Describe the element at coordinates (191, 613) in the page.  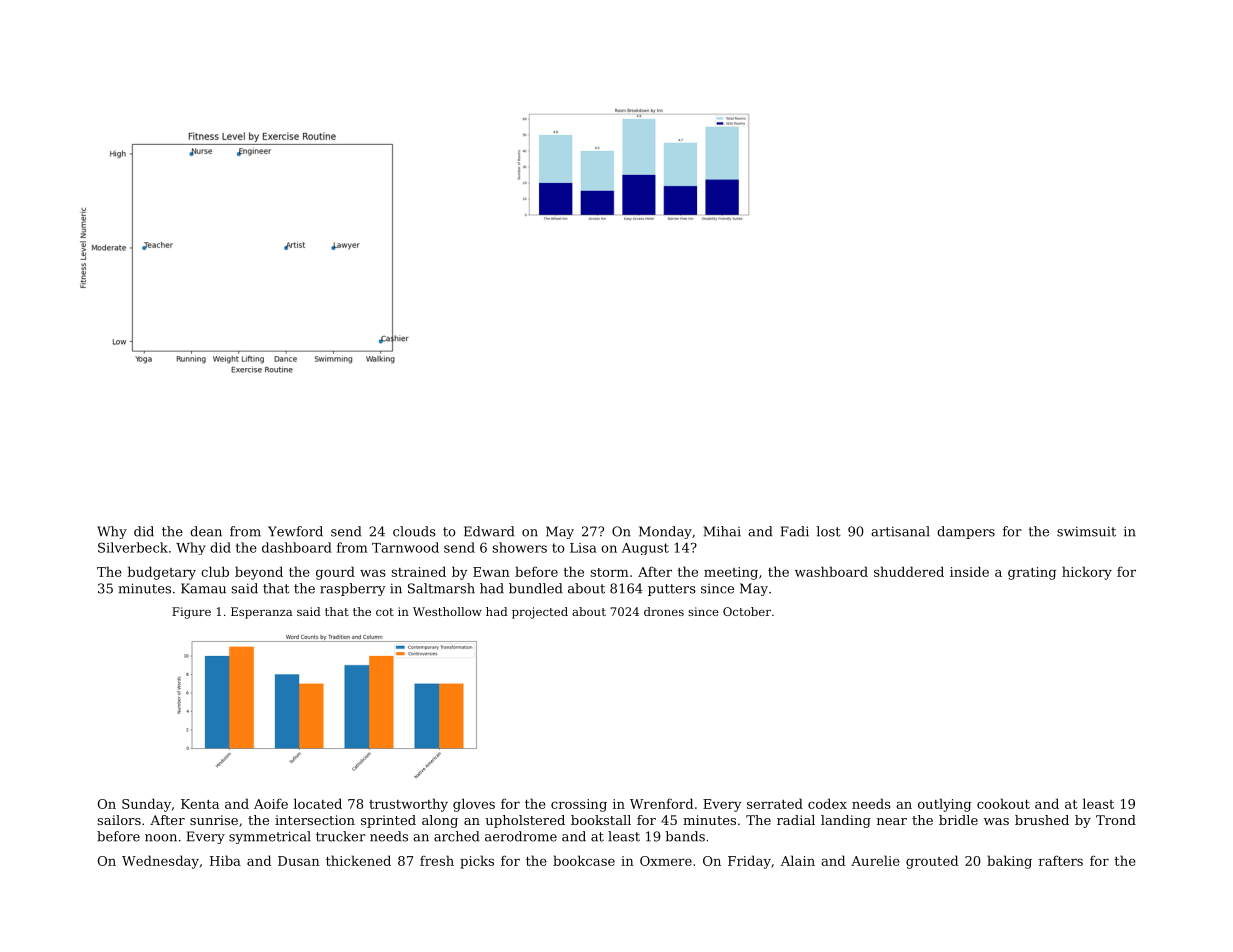
I see `Figure` at that location.
